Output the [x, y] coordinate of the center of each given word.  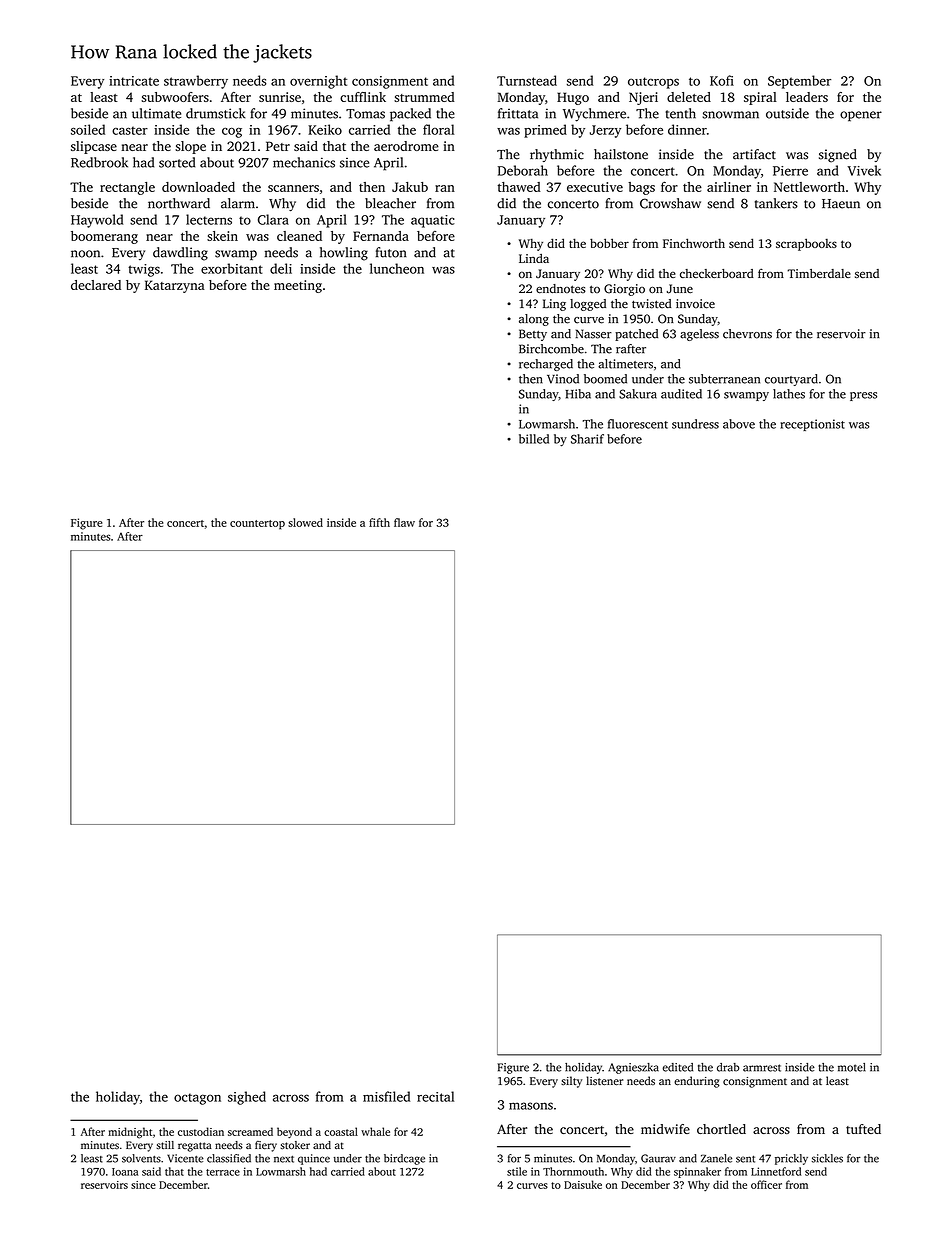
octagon [197, 1099]
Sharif [587, 439]
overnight [318, 82]
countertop [257, 525]
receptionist [812, 425]
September [799, 82]
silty [572, 1082]
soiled [88, 129]
